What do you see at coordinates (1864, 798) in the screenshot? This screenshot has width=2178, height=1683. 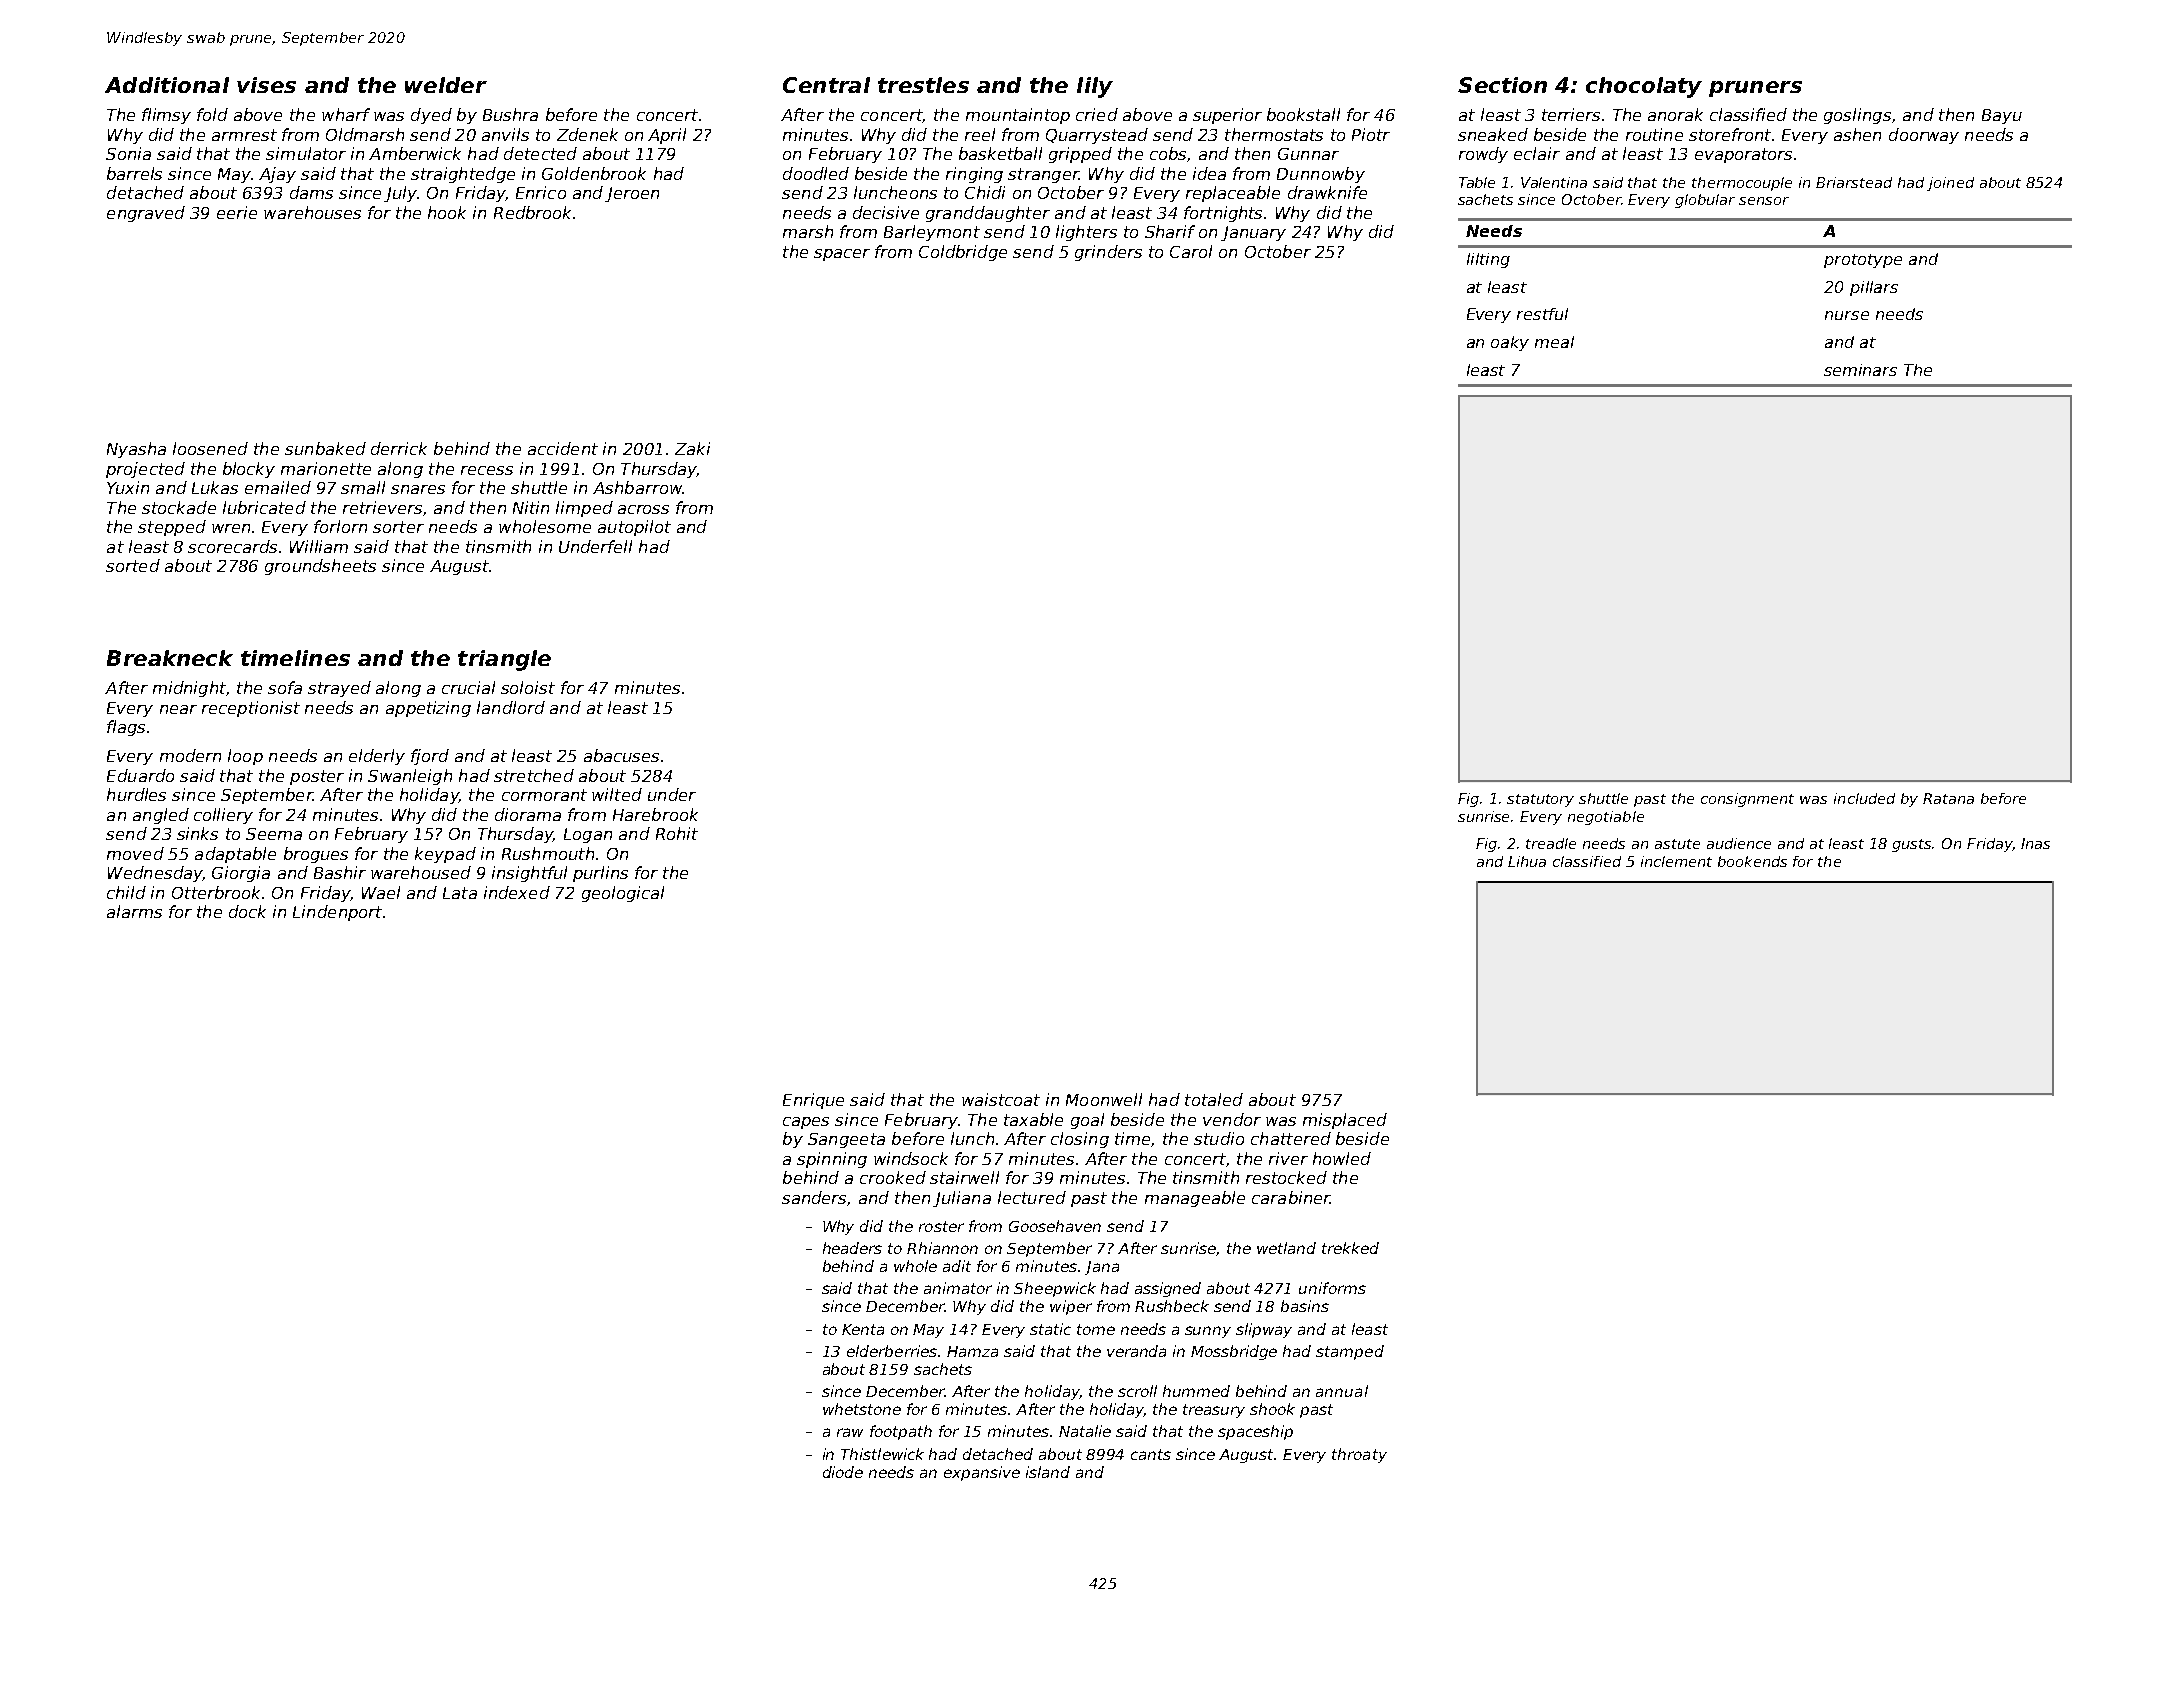 I see `included` at bounding box center [1864, 798].
